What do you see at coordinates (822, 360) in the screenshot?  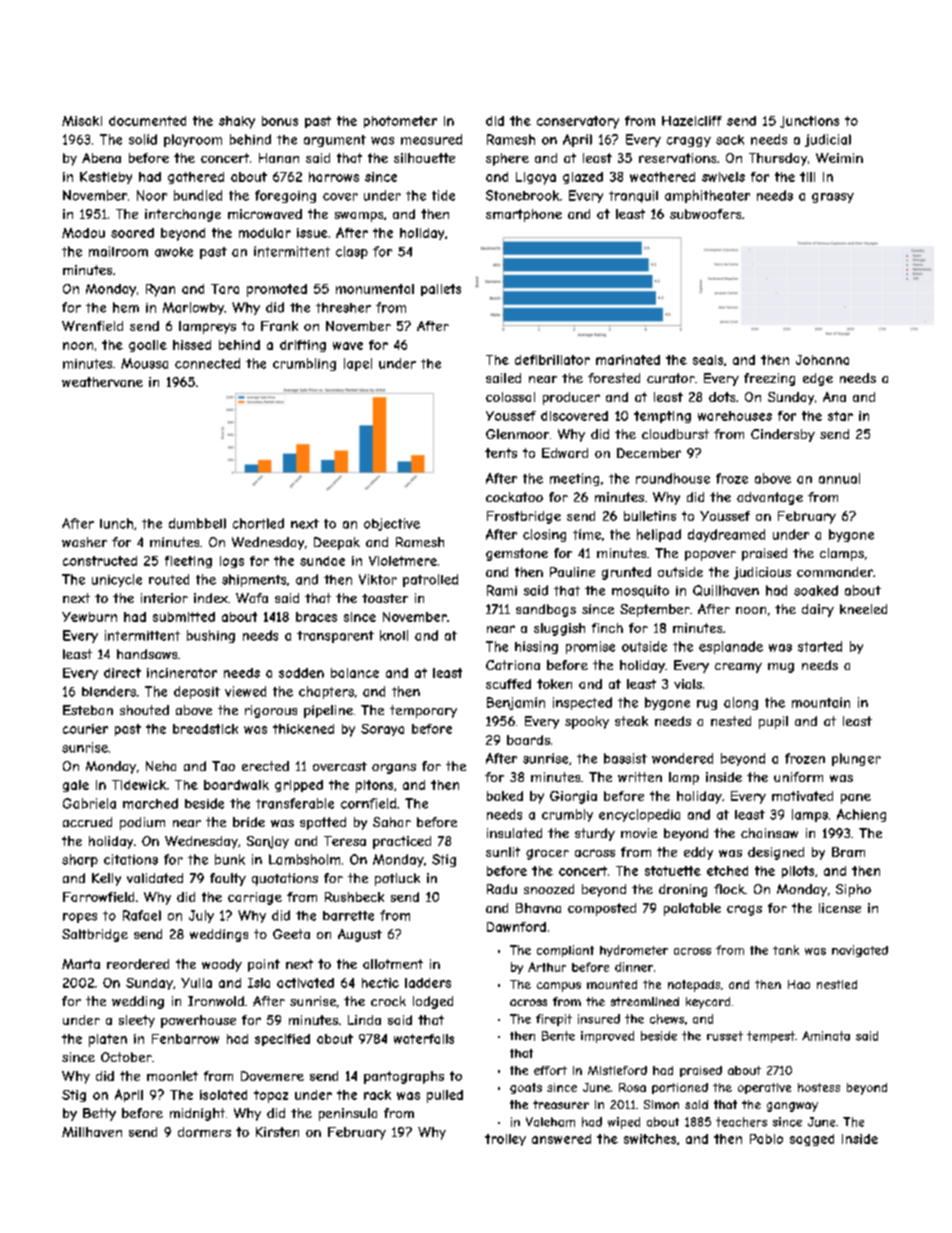 I see `Johanna` at bounding box center [822, 360].
